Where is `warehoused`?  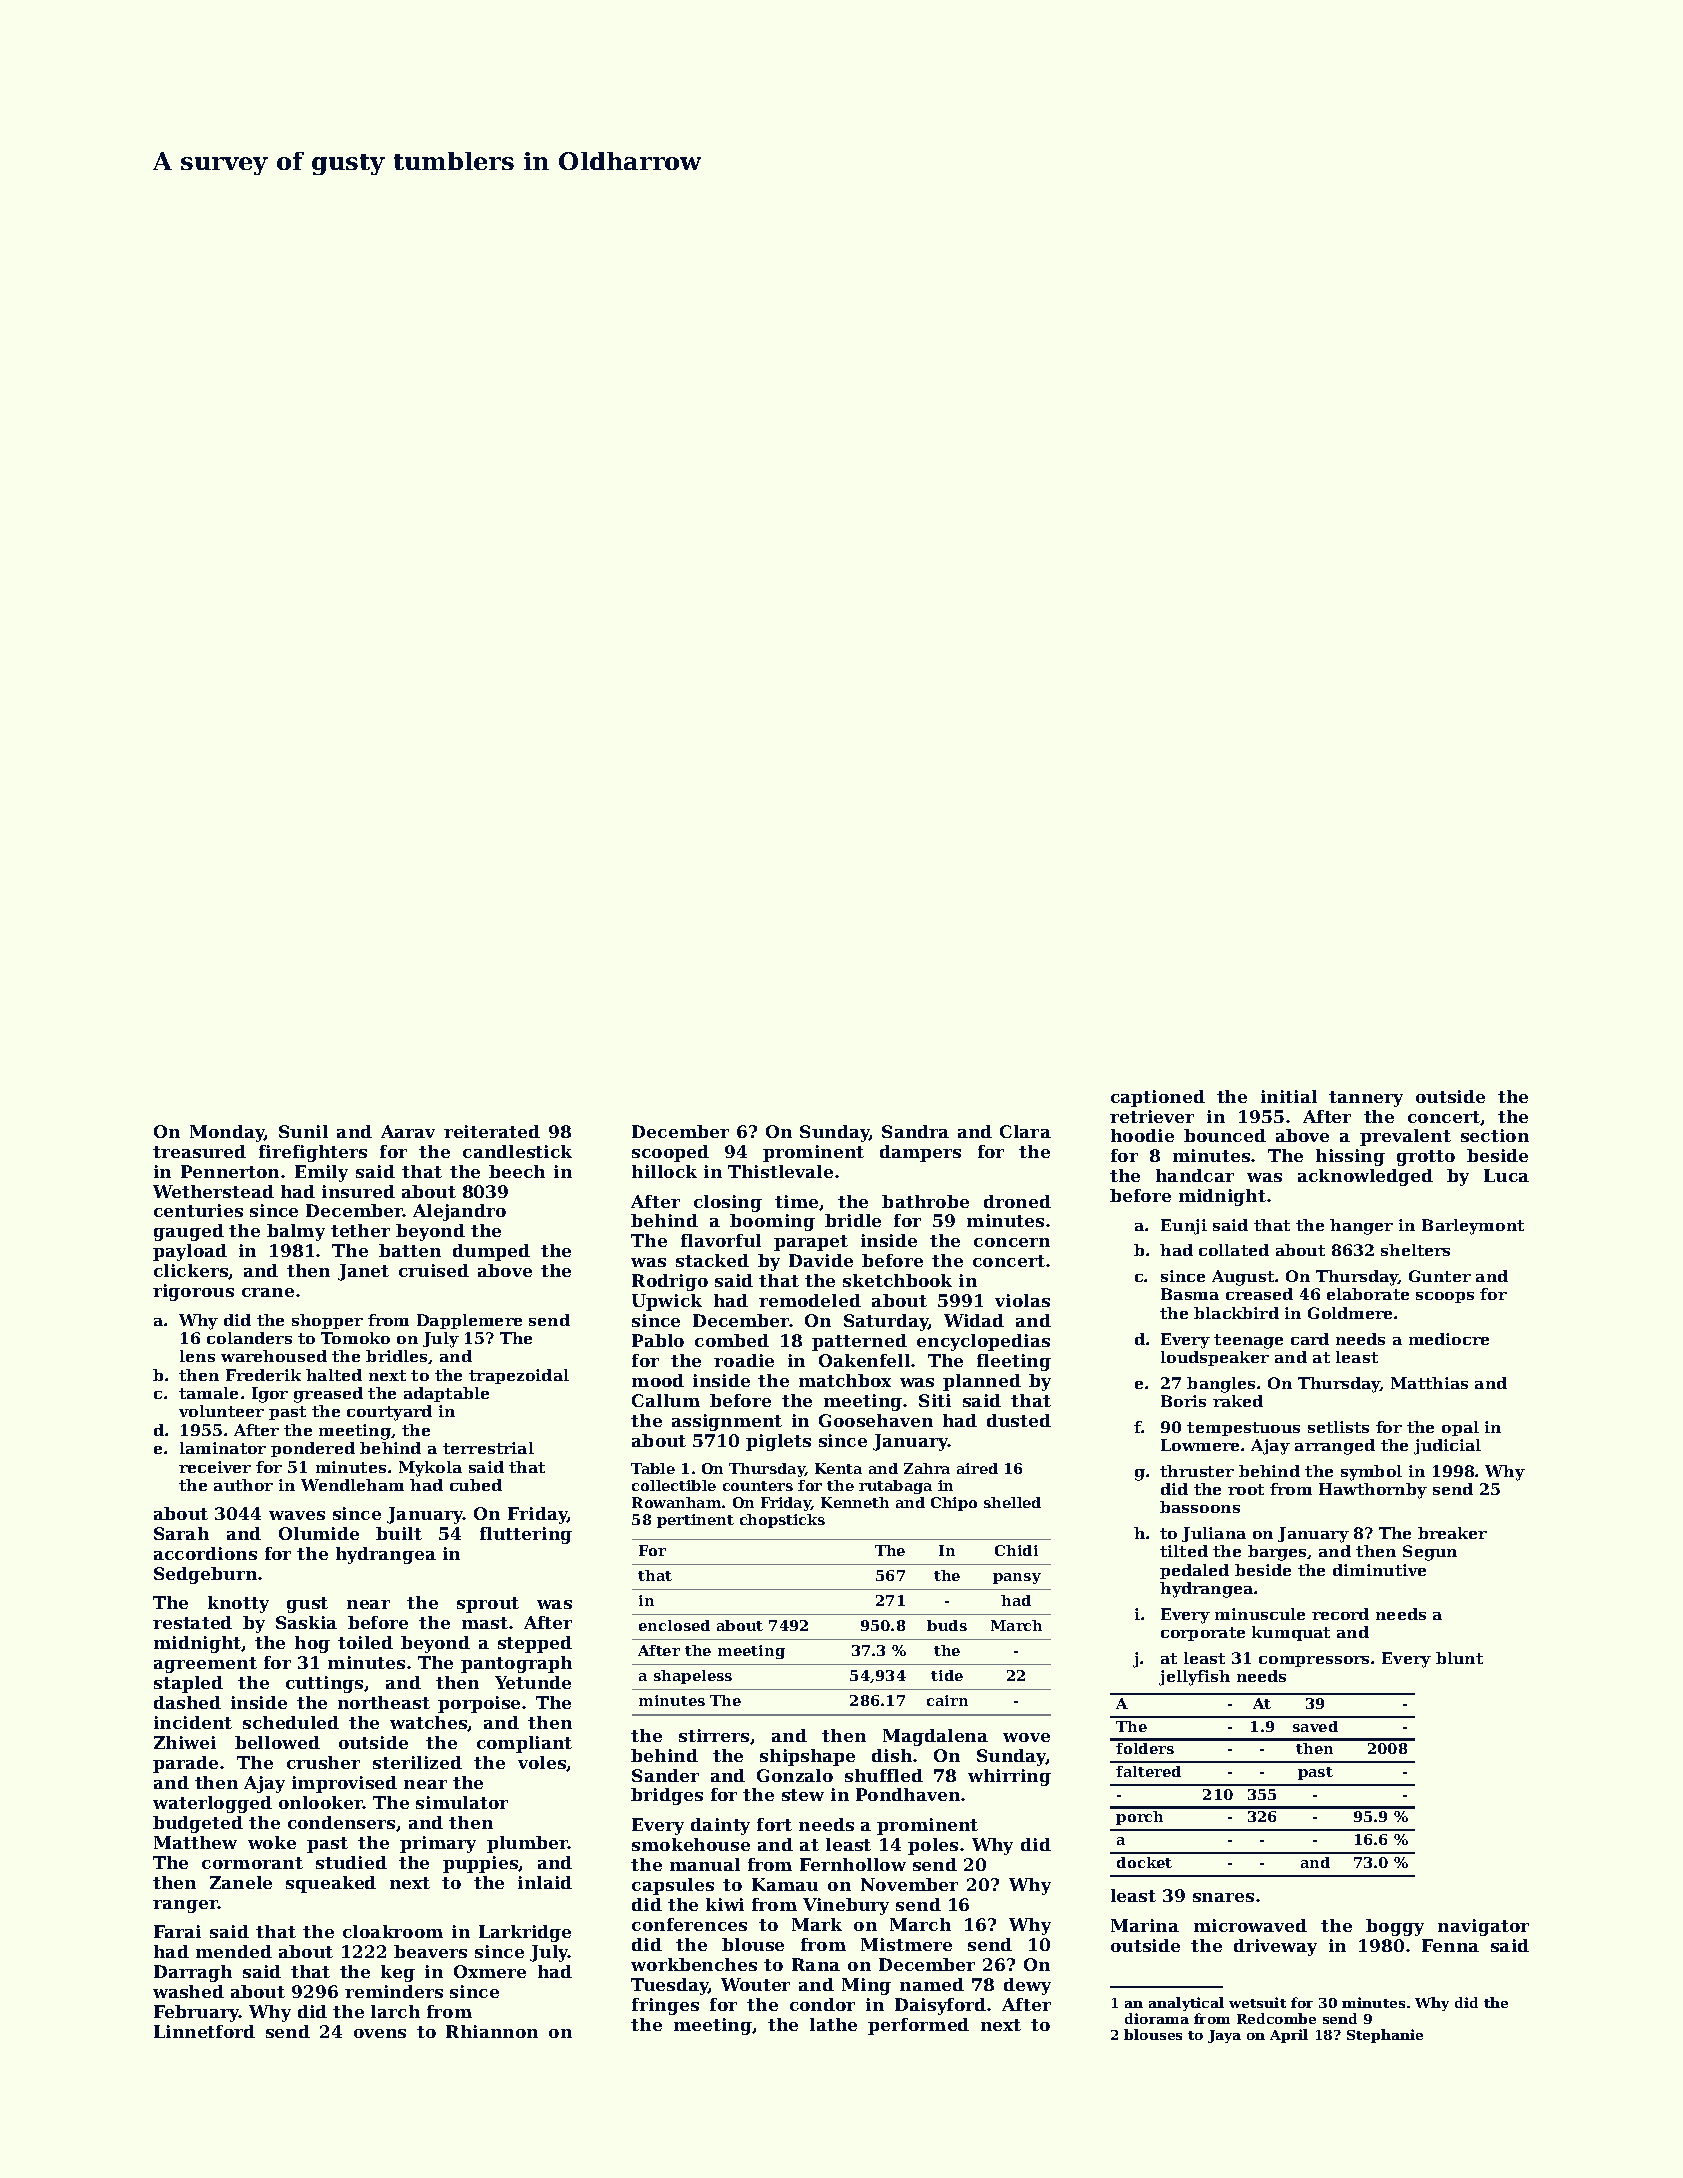 warehoused is located at coordinates (274, 1356).
